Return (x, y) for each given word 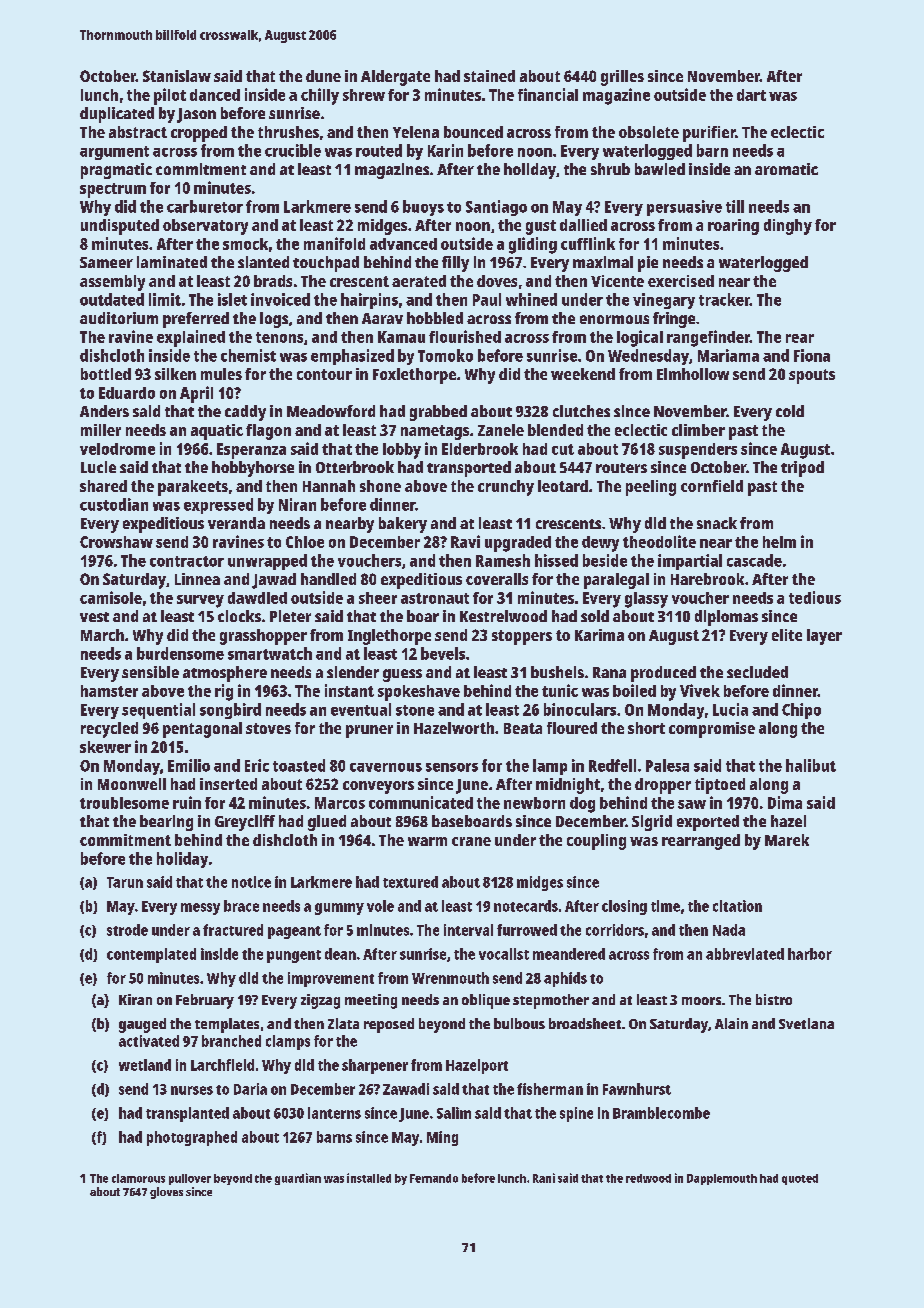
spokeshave (419, 693)
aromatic (786, 169)
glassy (646, 600)
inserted (228, 784)
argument (114, 153)
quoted (800, 1179)
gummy (339, 909)
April (196, 394)
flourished (465, 336)
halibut (811, 765)
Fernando (434, 1178)
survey (200, 601)
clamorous (138, 1178)
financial (548, 94)
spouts (812, 376)
